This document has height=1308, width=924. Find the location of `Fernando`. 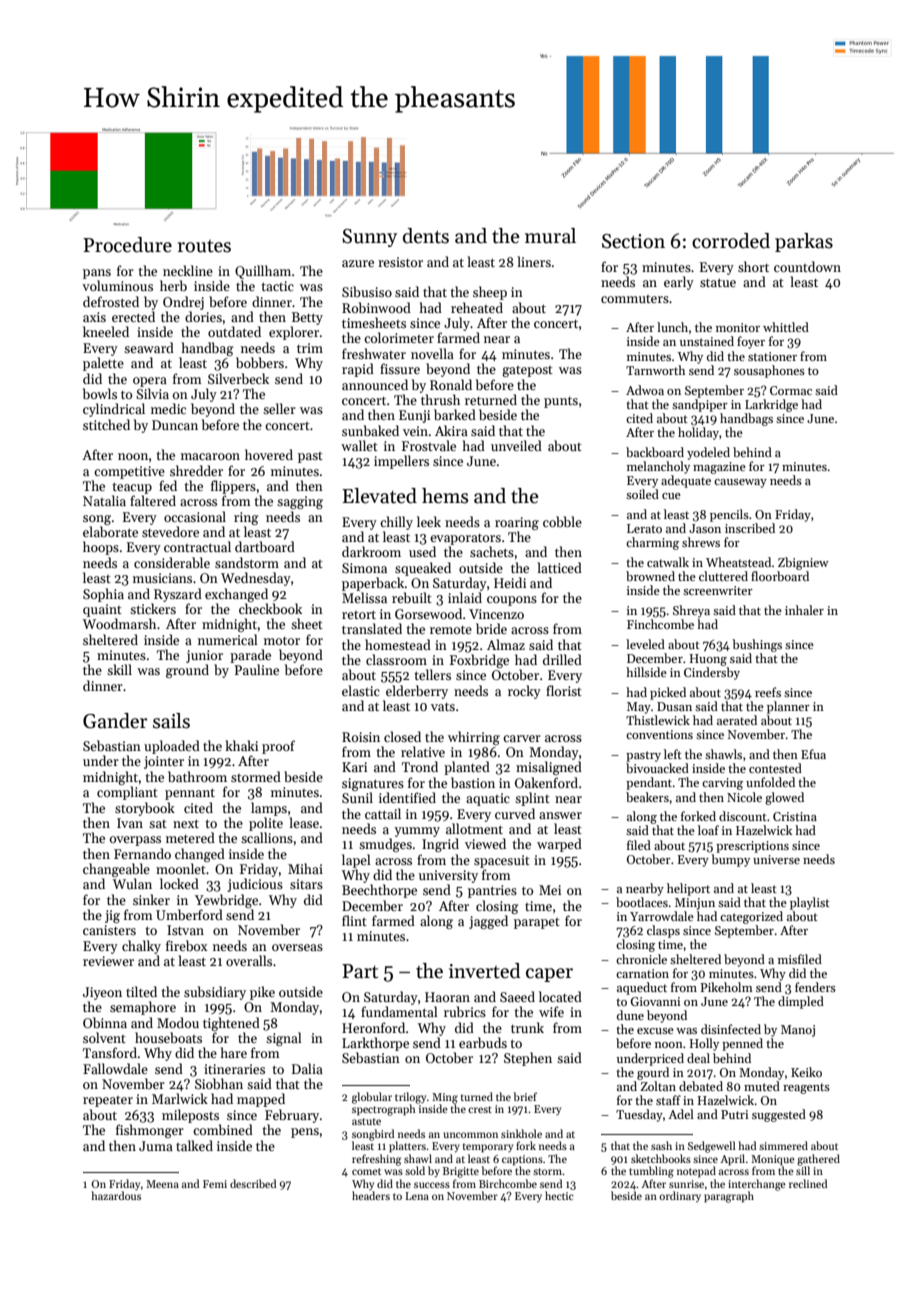

Fernando is located at coordinates (142, 853).
